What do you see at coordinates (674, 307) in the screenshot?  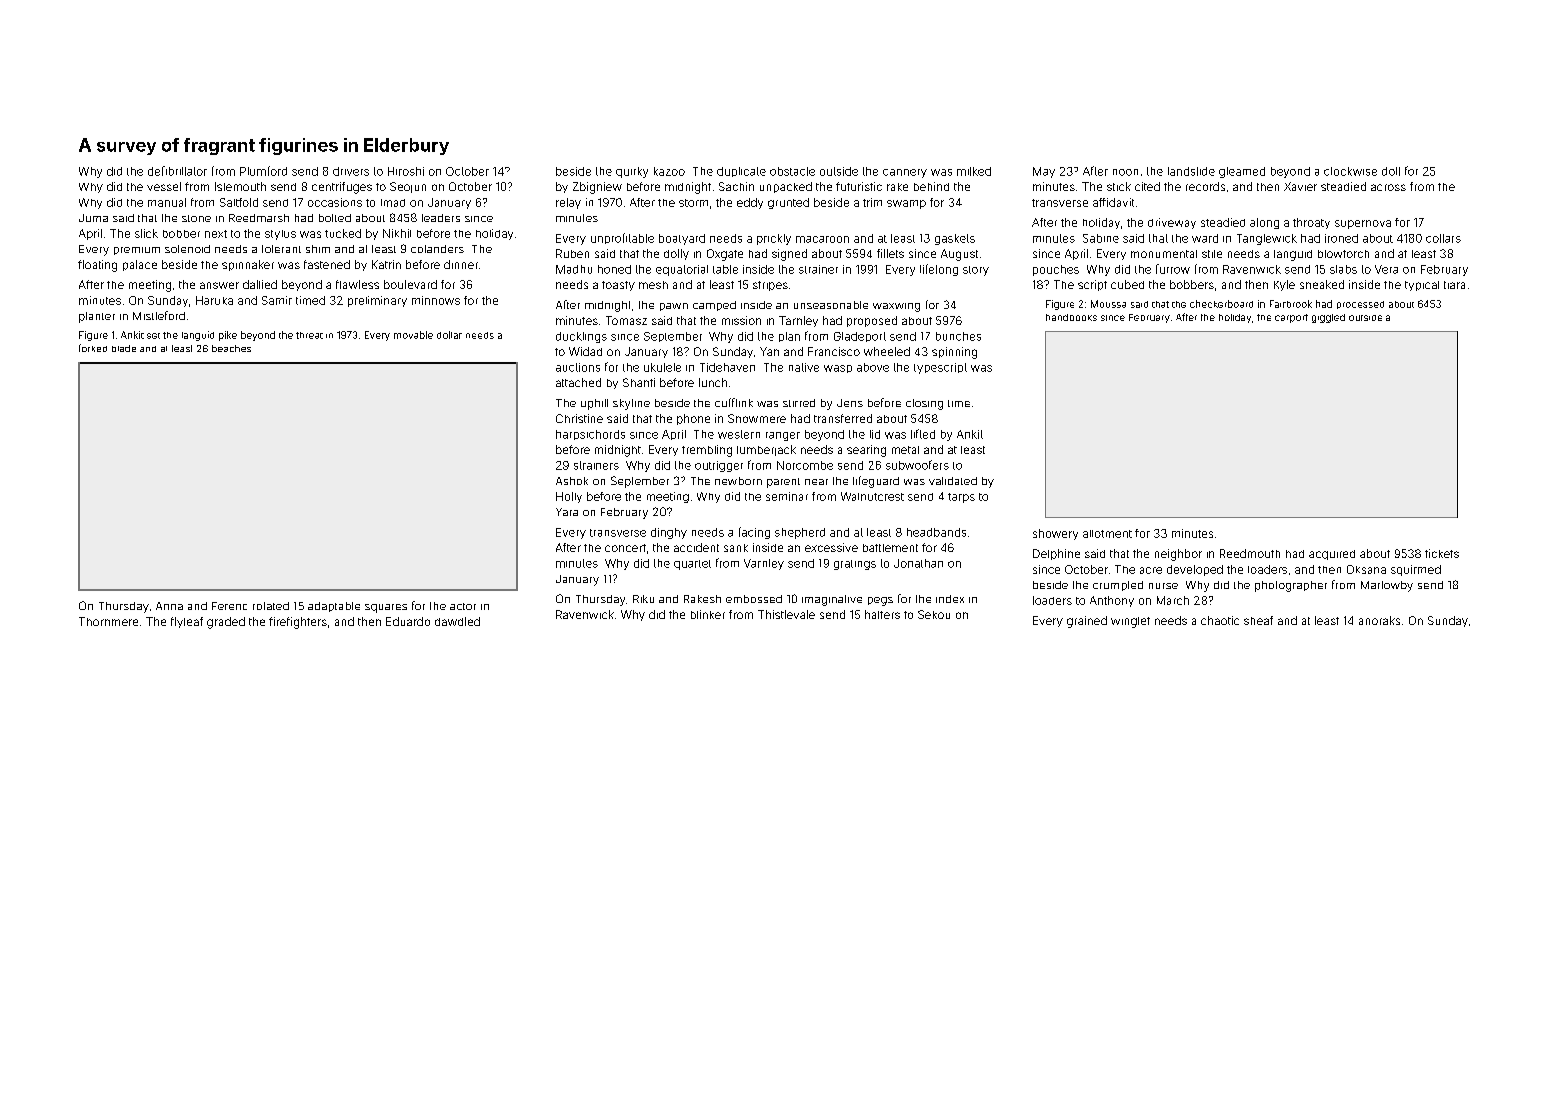 I see `pawn` at bounding box center [674, 307].
